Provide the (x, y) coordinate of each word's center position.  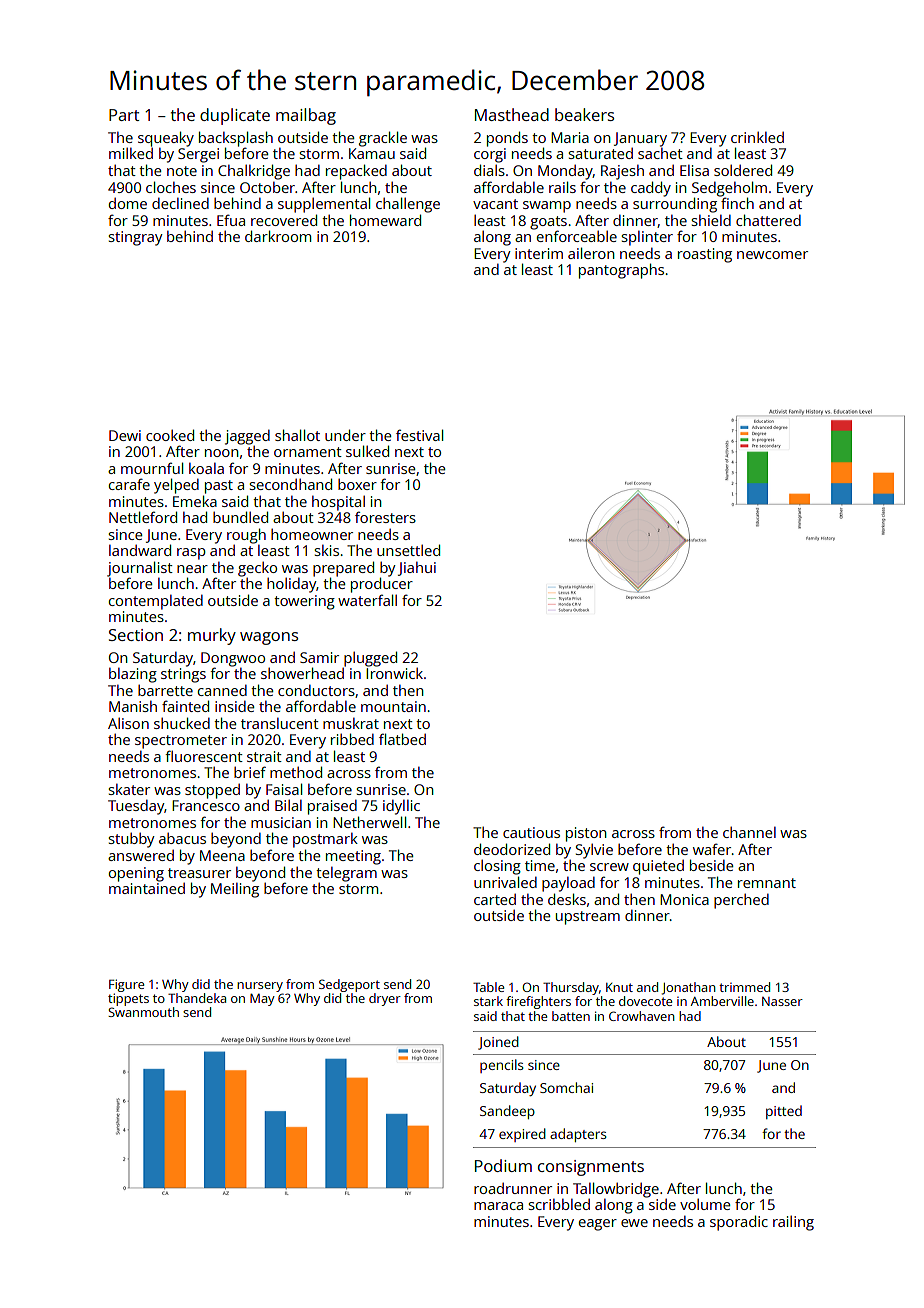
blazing (133, 675)
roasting (705, 255)
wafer (712, 849)
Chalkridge (254, 172)
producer (382, 585)
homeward (385, 220)
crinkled (757, 137)
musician (281, 822)
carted (495, 899)
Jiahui (417, 569)
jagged (247, 437)
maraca (498, 1206)
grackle (383, 139)
